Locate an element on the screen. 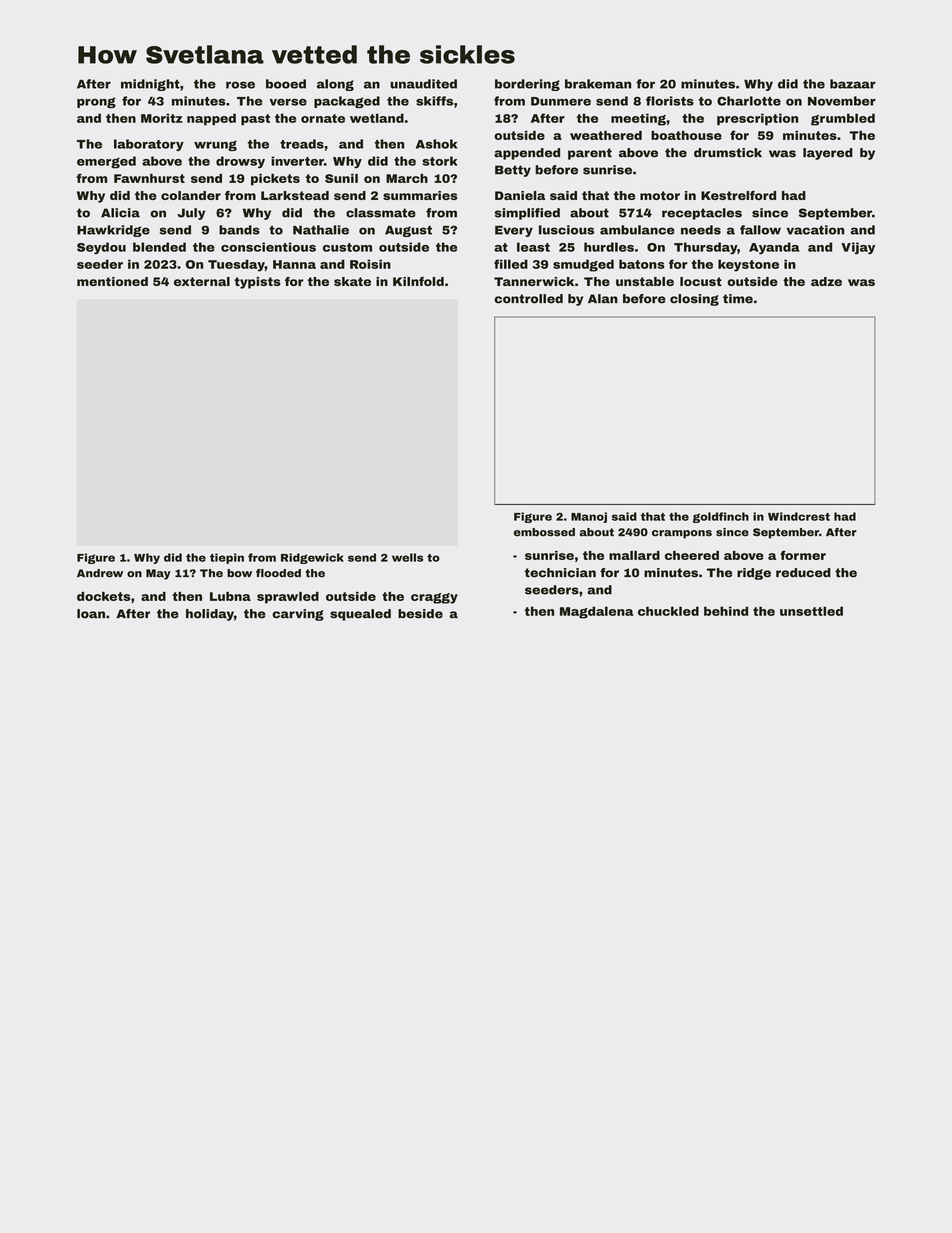 Image resolution: width=952 pixels, height=1233 pixels. skiffs is located at coordinates (434, 101).
